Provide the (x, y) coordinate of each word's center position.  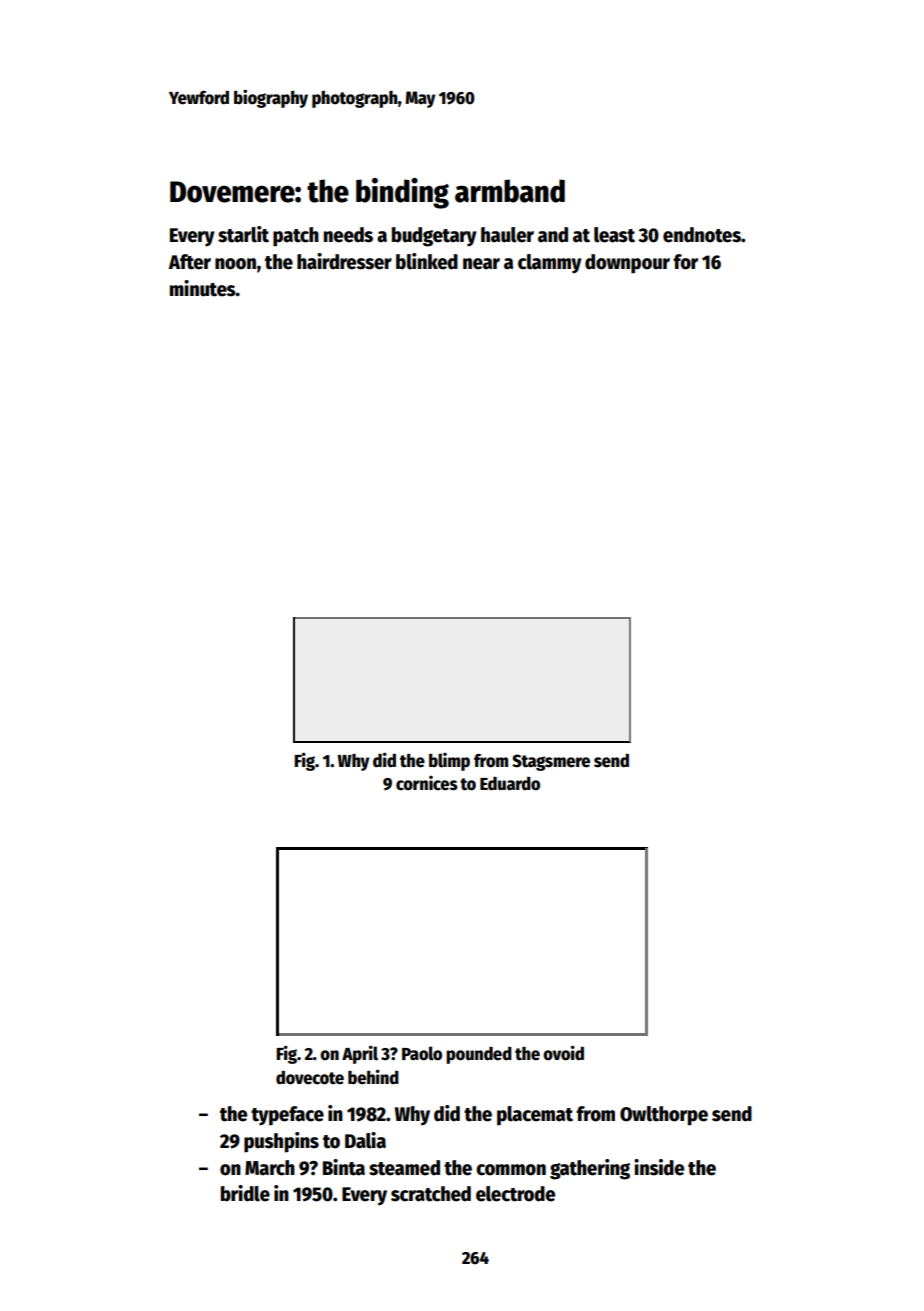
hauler (507, 235)
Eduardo (510, 783)
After (189, 262)
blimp (449, 762)
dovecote (310, 1077)
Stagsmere (551, 762)
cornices (427, 783)
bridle (245, 1193)
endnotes (702, 235)
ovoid (563, 1053)
